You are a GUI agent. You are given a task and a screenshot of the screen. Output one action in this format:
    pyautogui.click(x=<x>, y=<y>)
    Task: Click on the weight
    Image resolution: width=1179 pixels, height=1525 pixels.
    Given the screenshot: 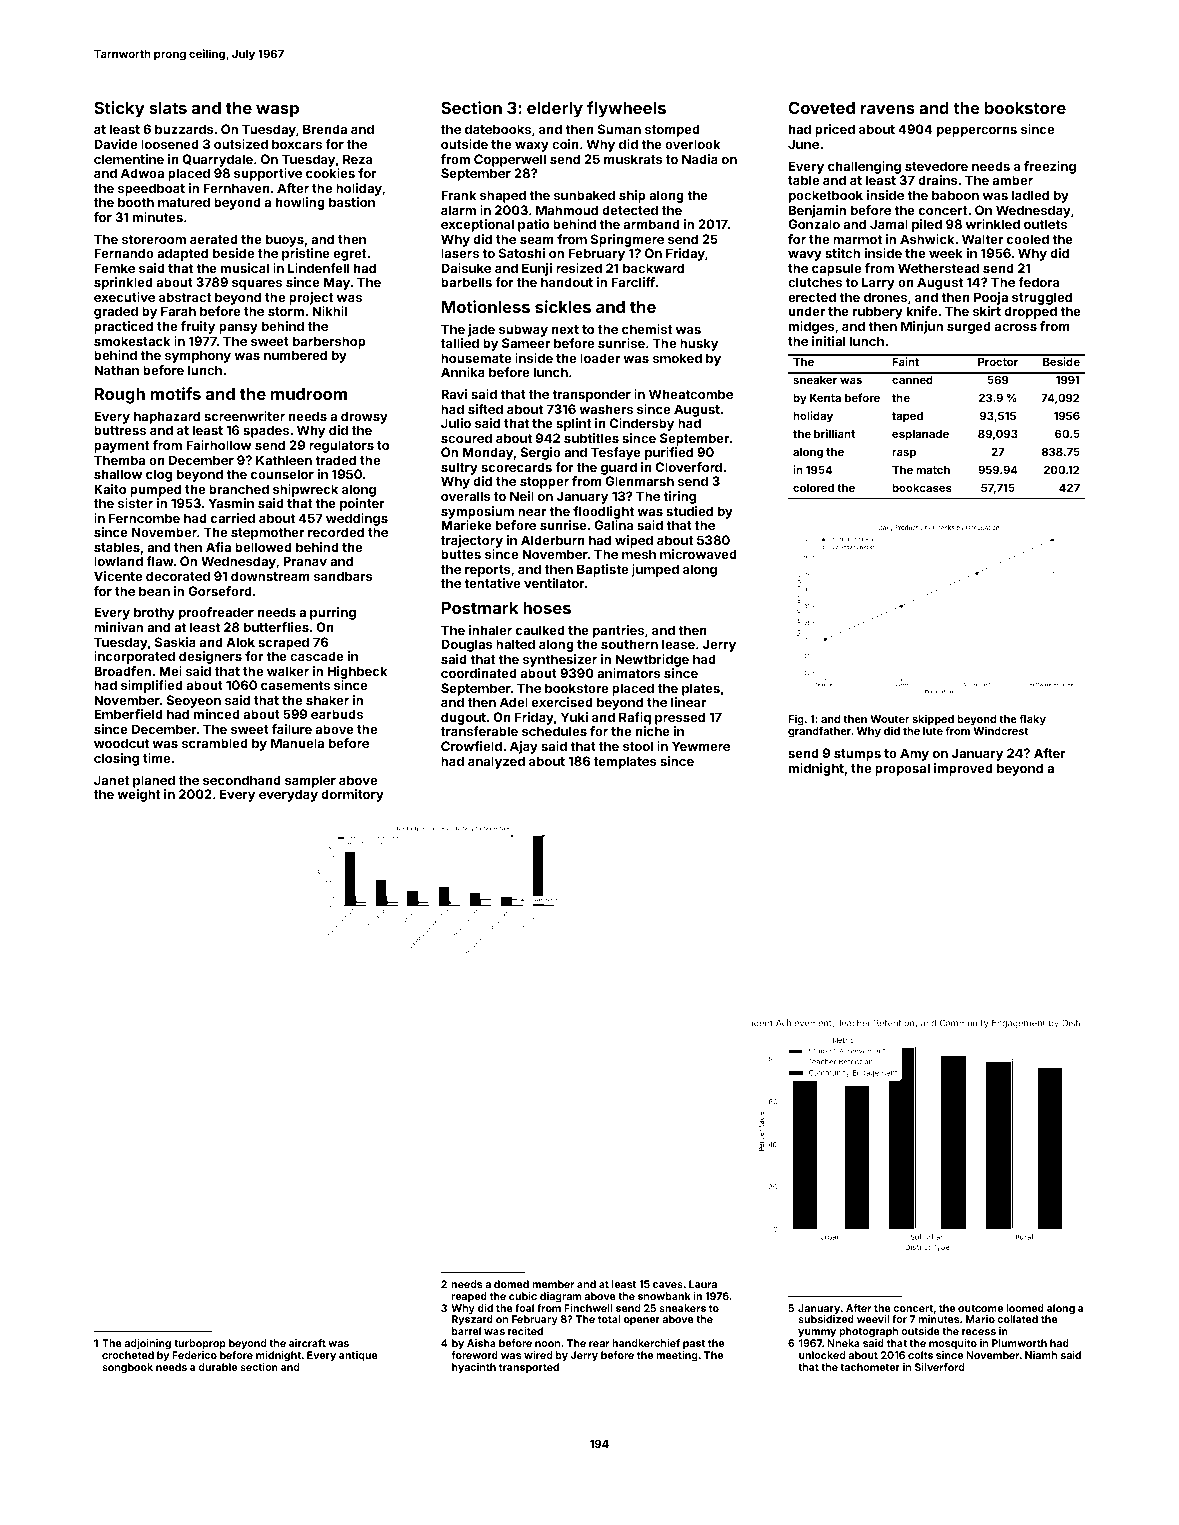 What is the action you would take?
    pyautogui.click(x=138, y=795)
